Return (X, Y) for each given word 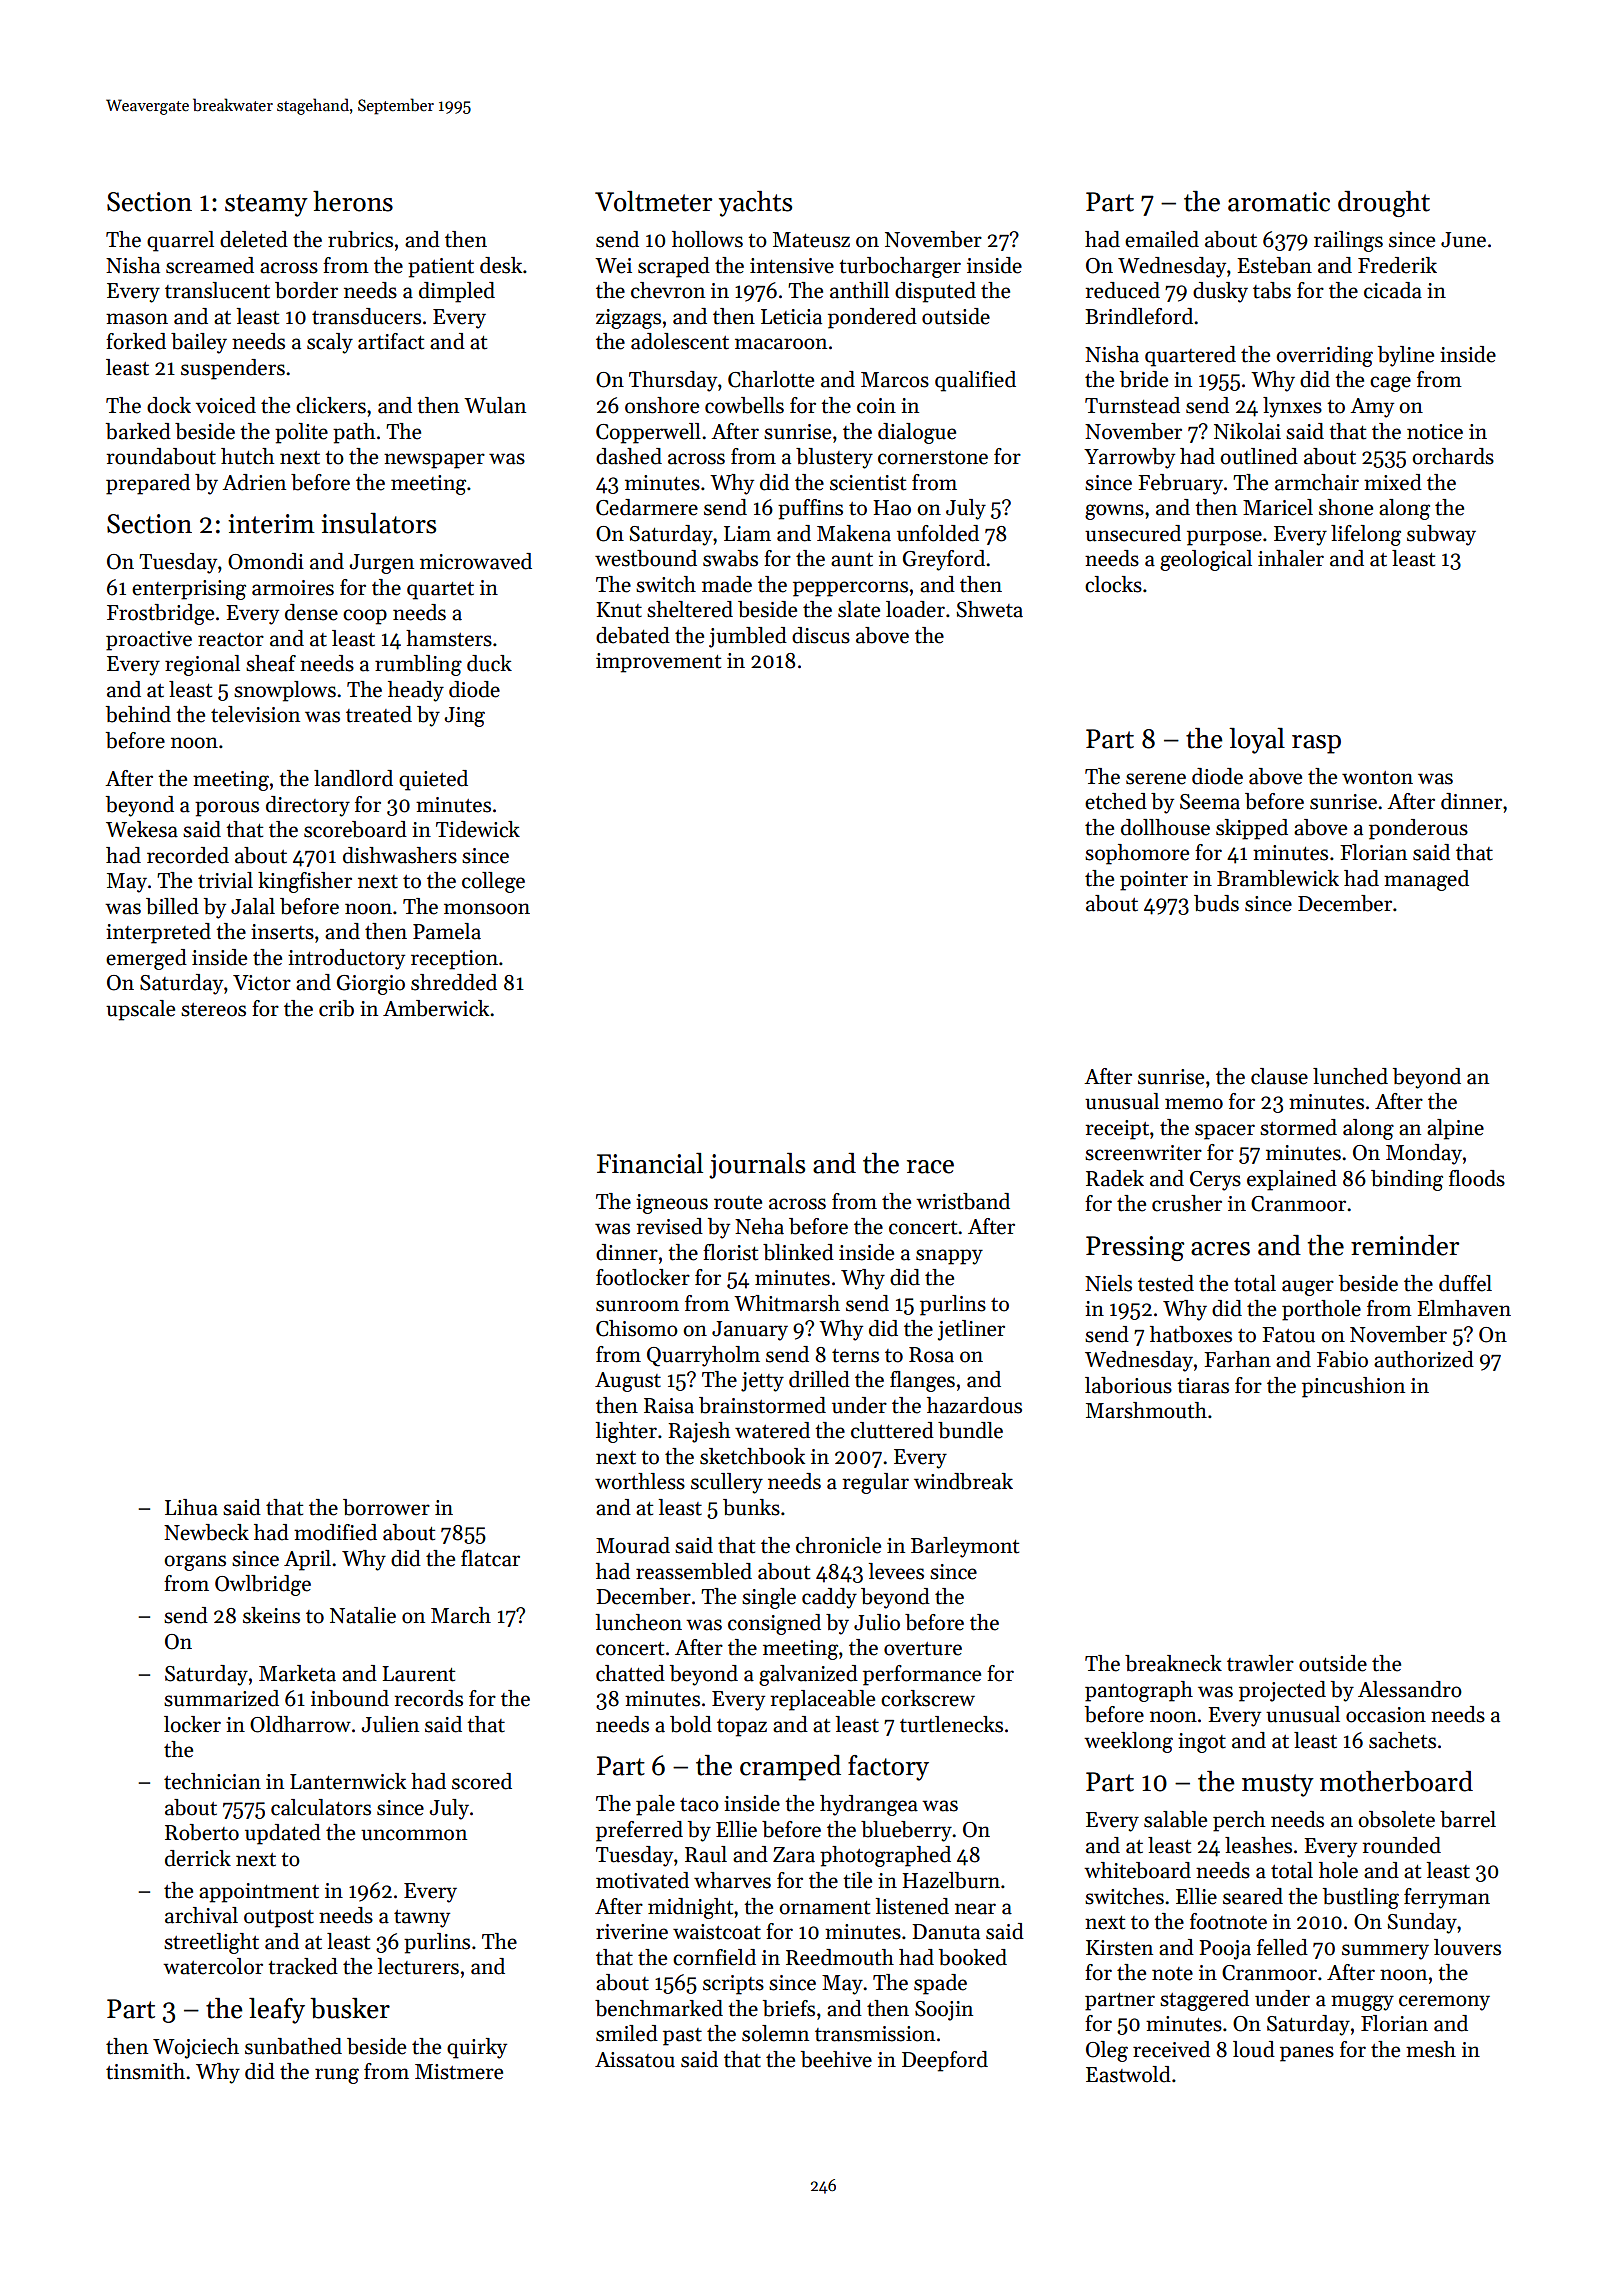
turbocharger (900, 267)
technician (212, 1781)
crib (336, 1008)
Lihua (191, 1507)
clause (1279, 1076)
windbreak (963, 1481)
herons (353, 201)
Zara (794, 1855)
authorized (1424, 1359)
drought (1384, 204)
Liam (747, 534)
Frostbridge (160, 614)
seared (1253, 1896)
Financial (650, 1163)
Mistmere (459, 2072)
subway (1441, 535)
